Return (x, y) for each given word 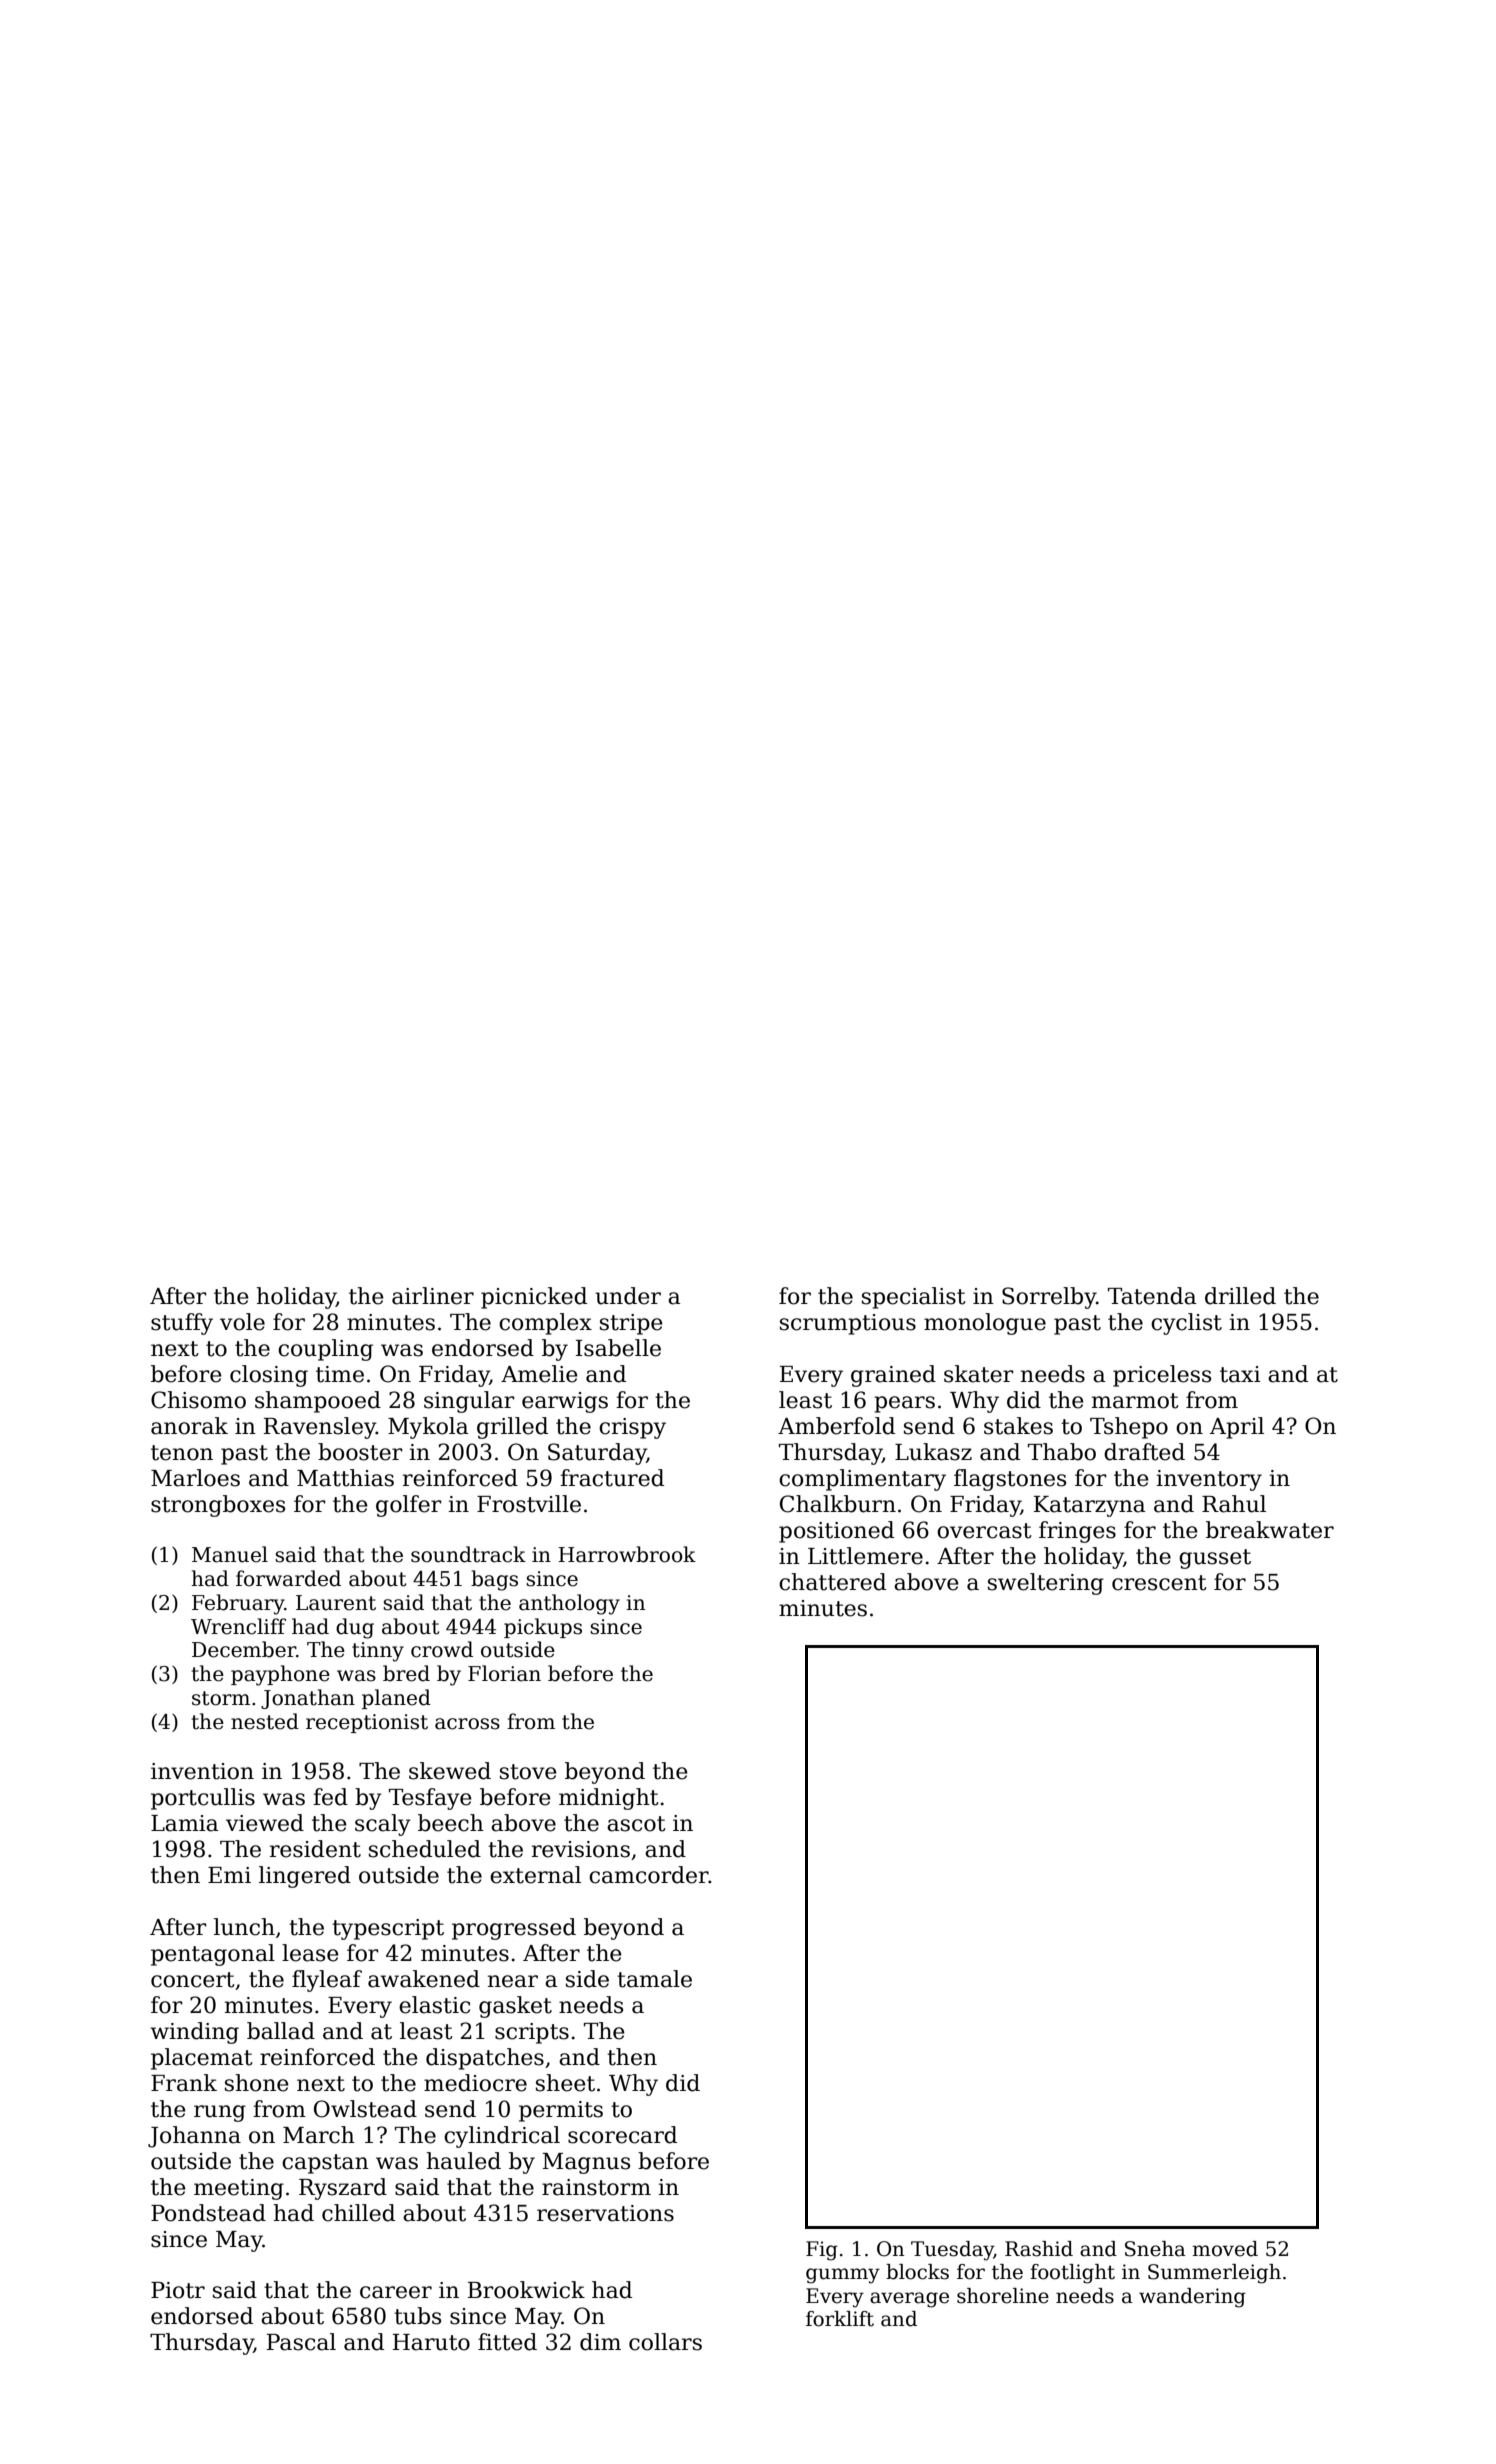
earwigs (565, 1402)
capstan (325, 2164)
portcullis (203, 1799)
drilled (1240, 1296)
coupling (325, 1350)
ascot (636, 1824)
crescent (1159, 1583)
